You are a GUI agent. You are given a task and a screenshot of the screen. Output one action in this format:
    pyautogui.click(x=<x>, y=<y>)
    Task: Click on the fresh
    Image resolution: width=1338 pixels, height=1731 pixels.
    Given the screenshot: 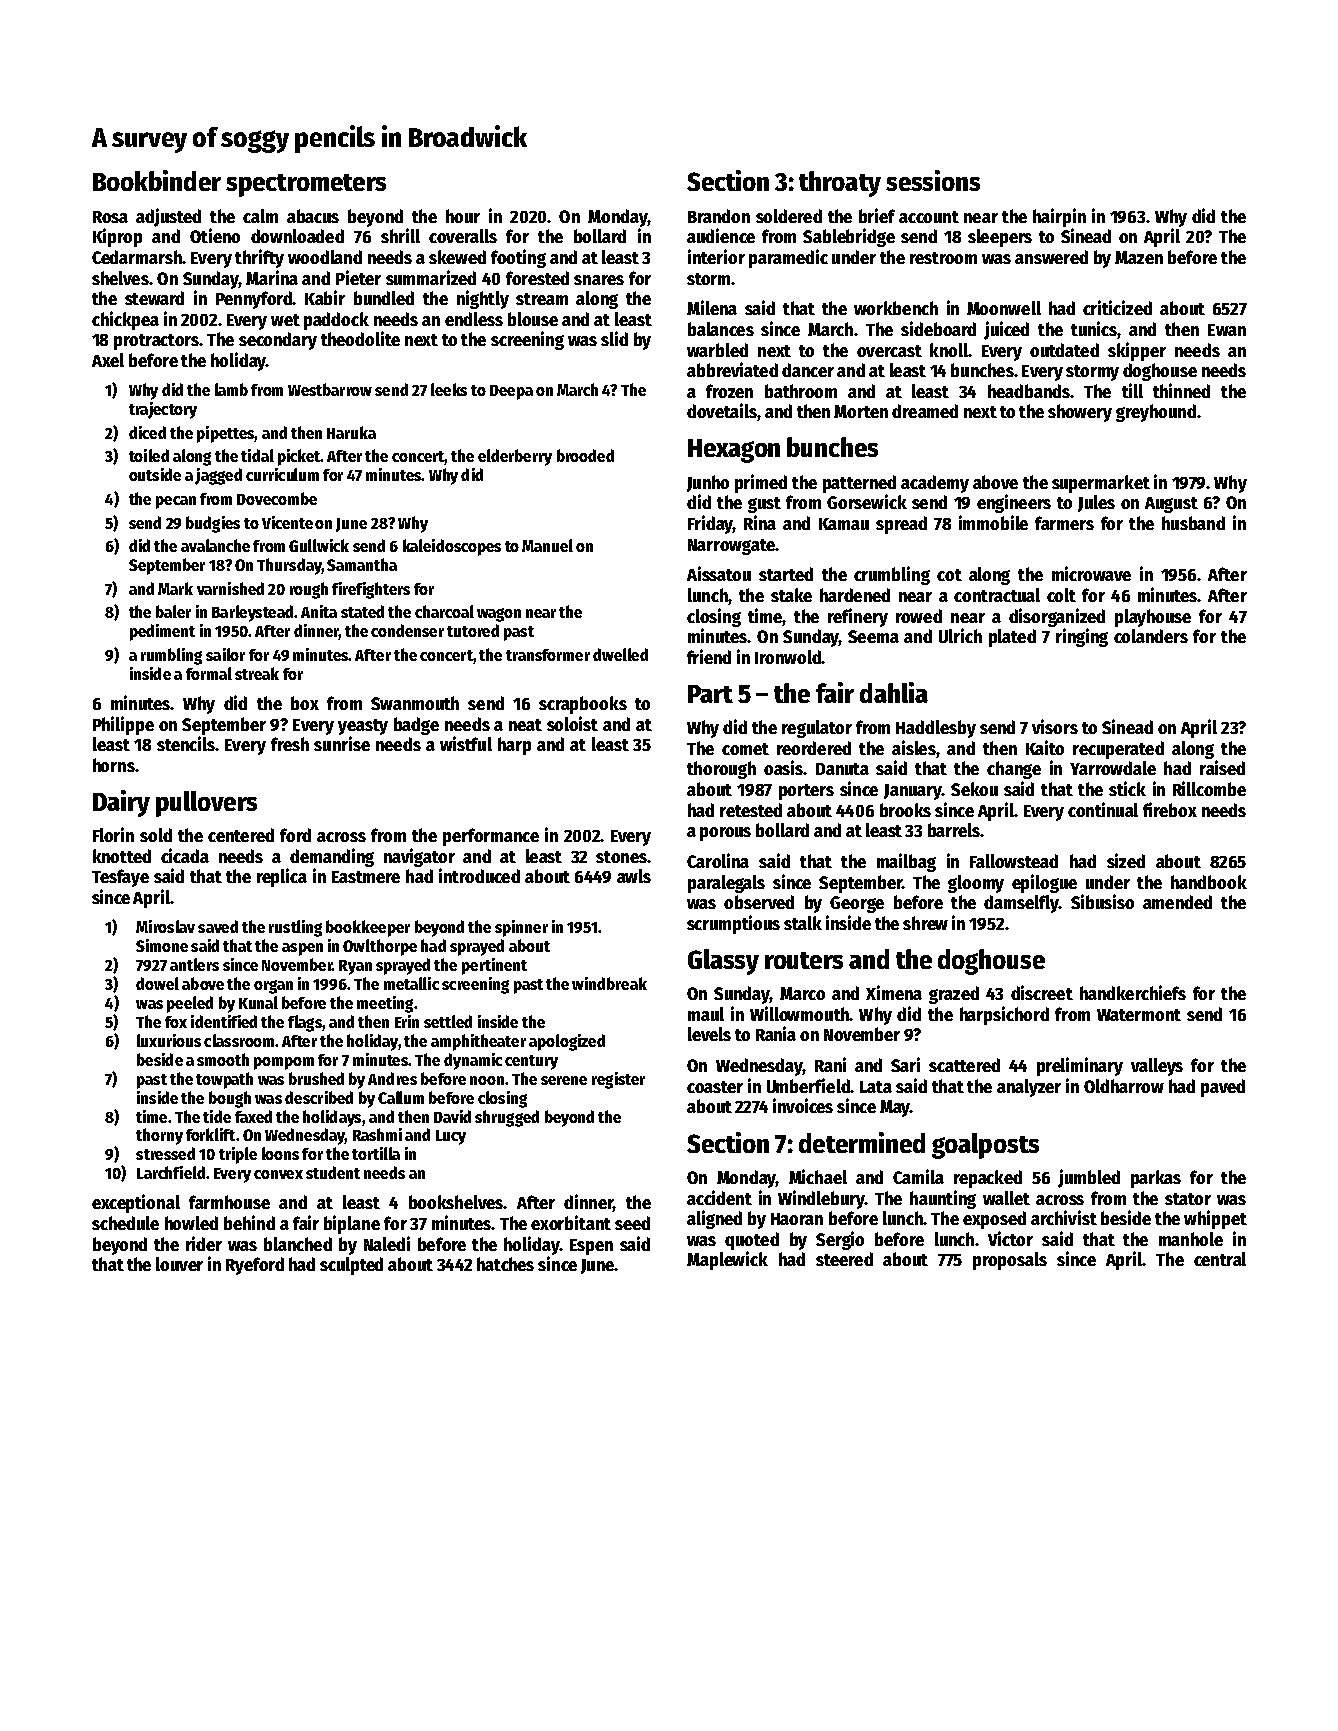 What is the action you would take?
    pyautogui.click(x=290, y=744)
